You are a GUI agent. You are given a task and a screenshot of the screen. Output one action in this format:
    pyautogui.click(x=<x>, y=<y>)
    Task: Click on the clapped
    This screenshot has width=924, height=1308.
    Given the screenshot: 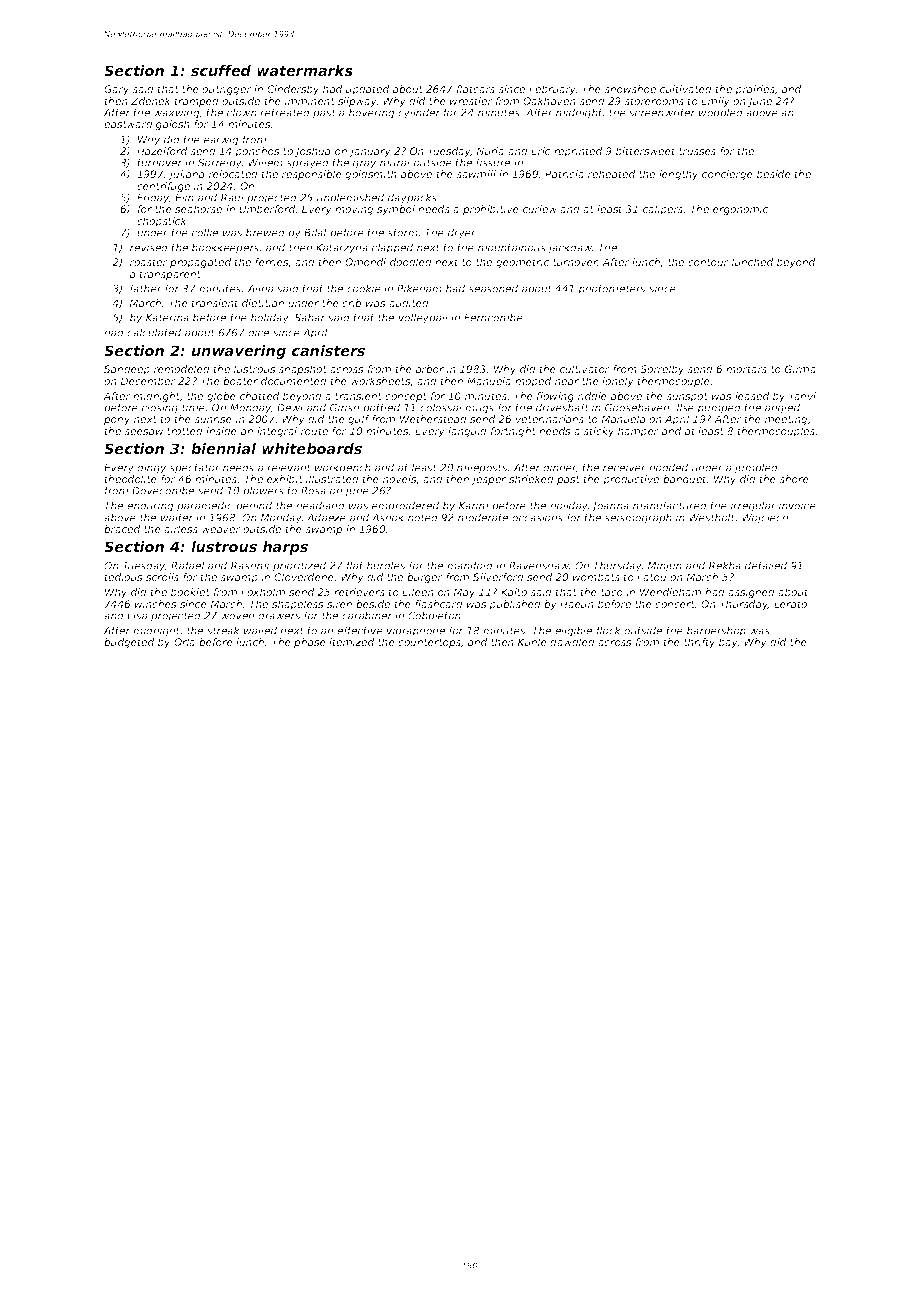 What is the action you would take?
    pyautogui.click(x=392, y=248)
